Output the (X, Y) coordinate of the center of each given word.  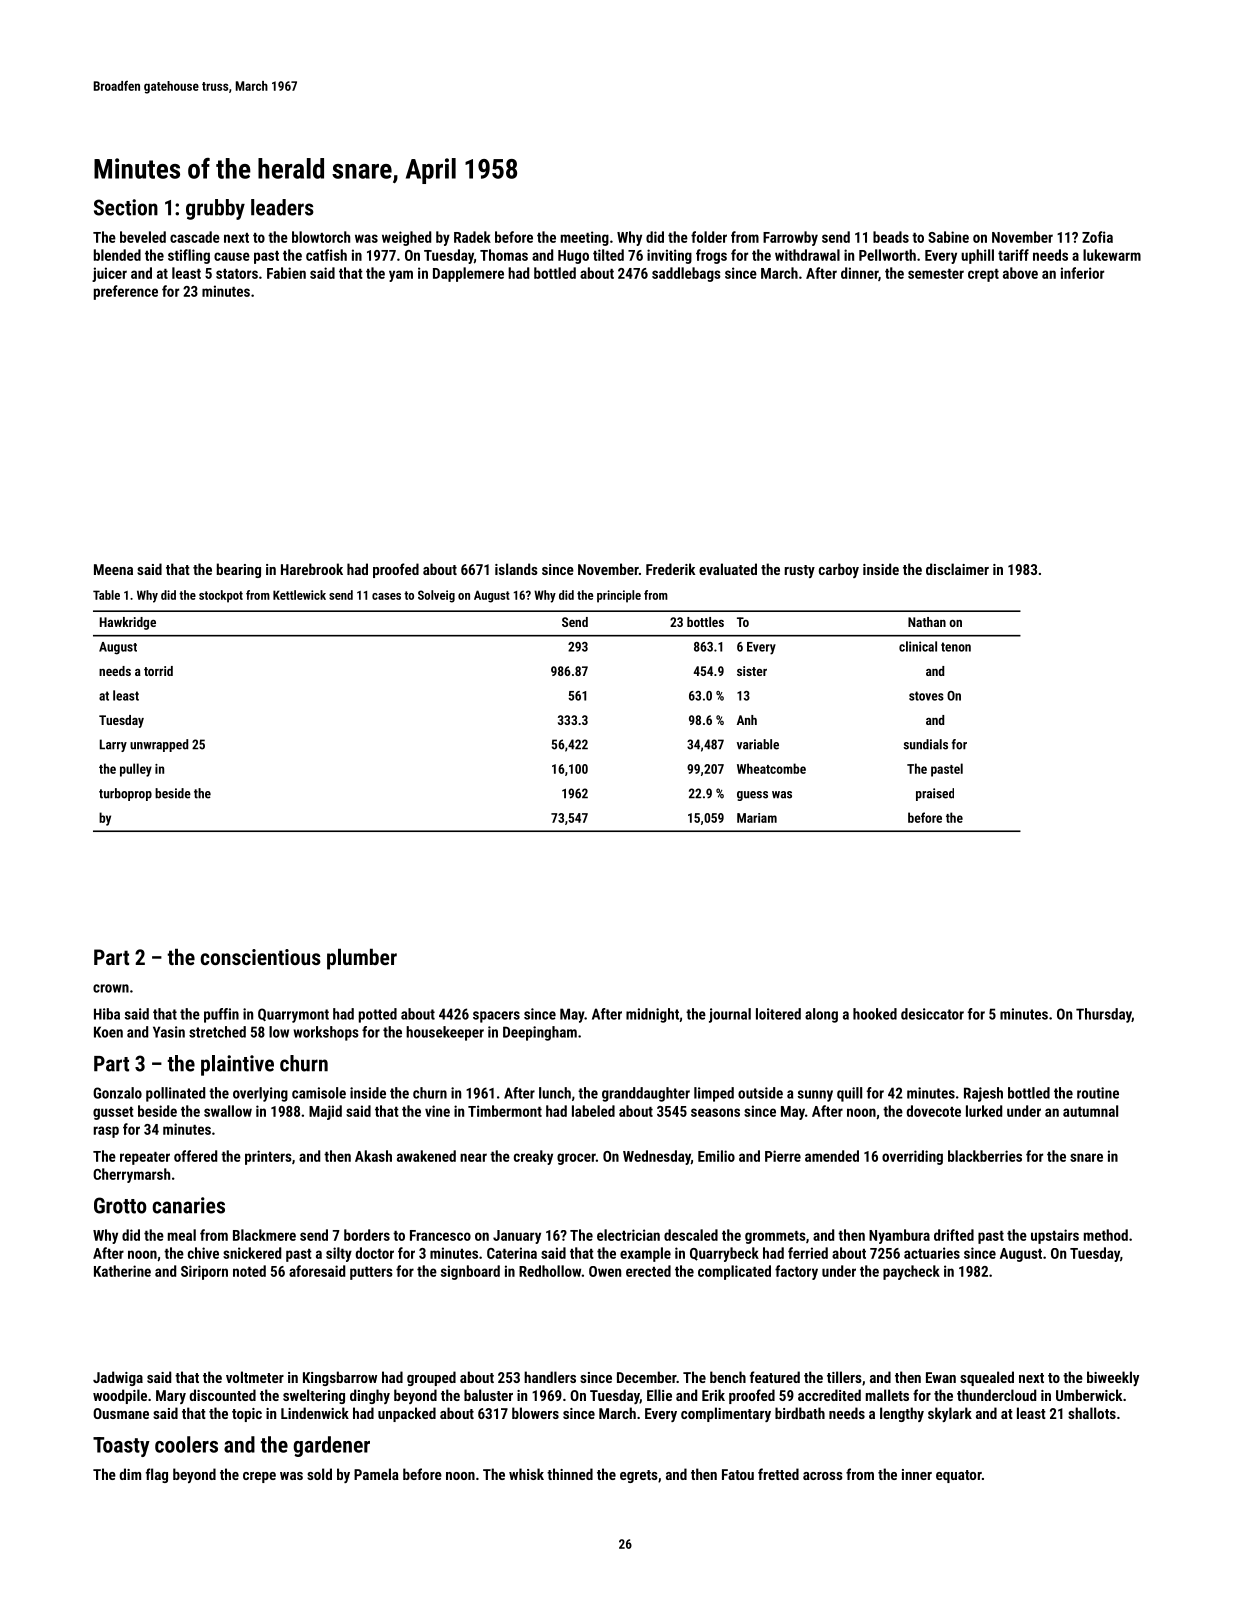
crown (111, 988)
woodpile (120, 1396)
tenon (956, 647)
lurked (984, 1111)
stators (237, 274)
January (517, 1237)
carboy (839, 570)
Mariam (757, 818)
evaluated (728, 569)
